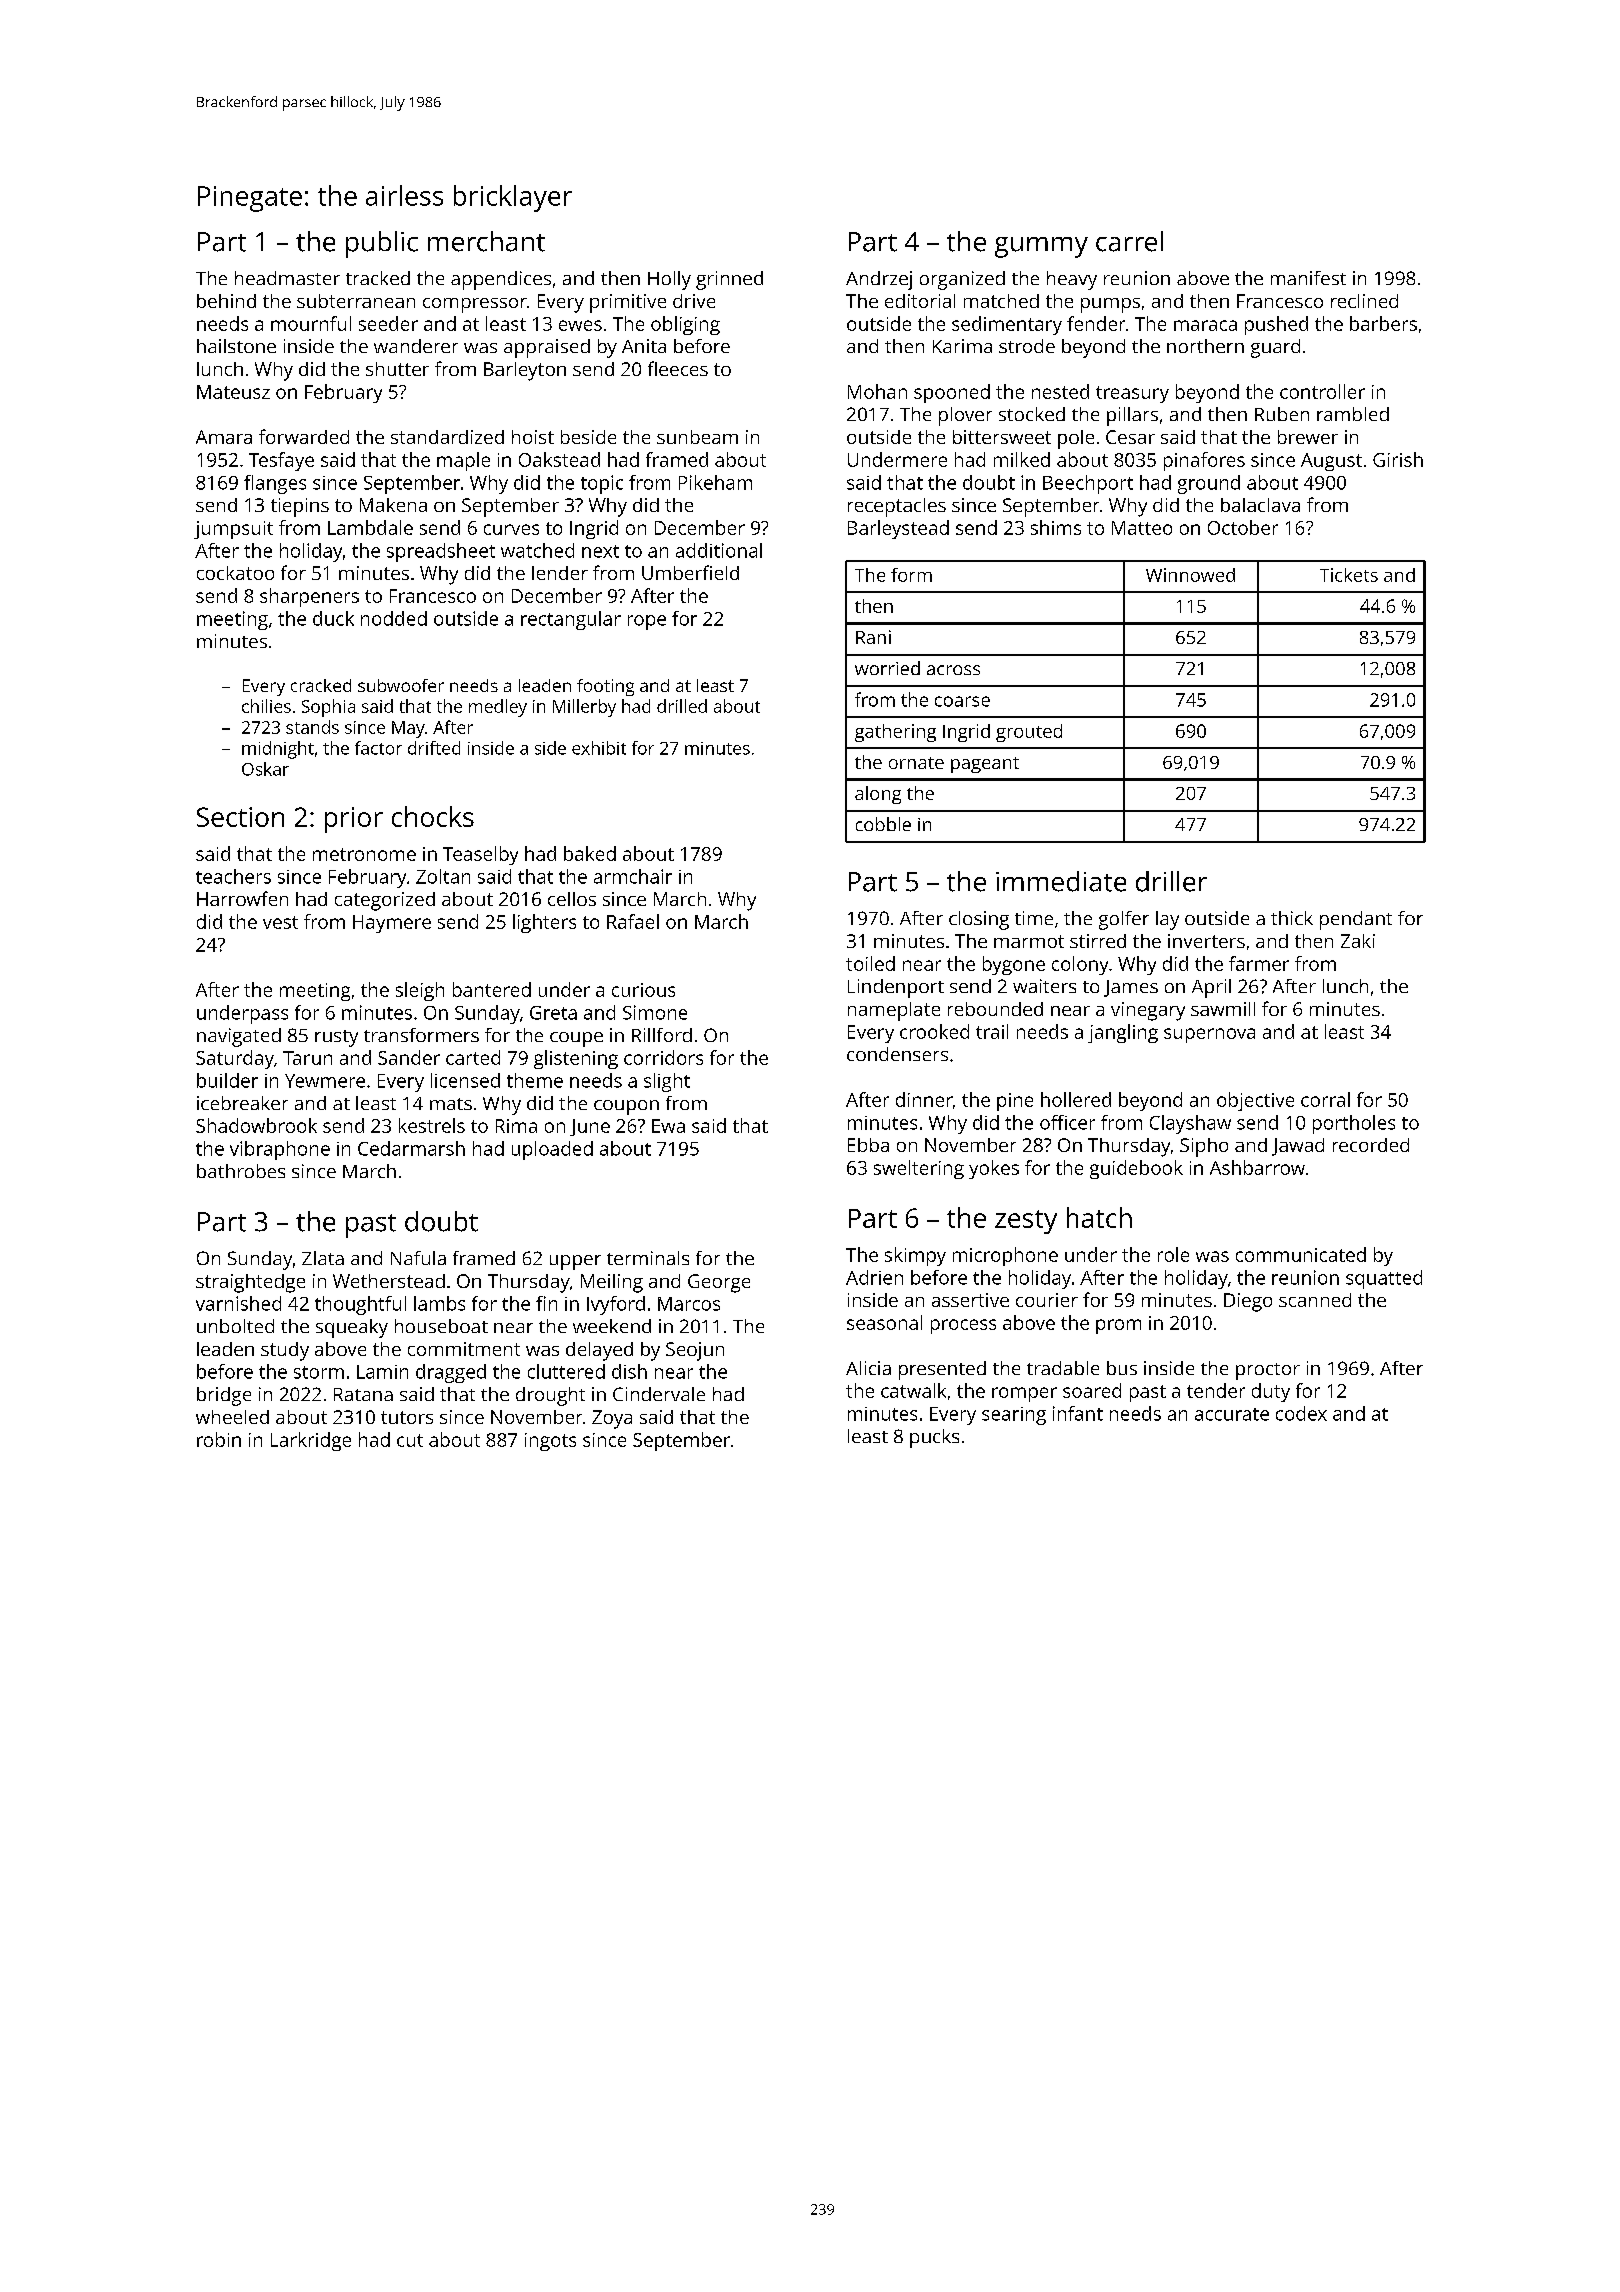 This document has width=1620, height=2292. What do you see at coordinates (1129, 241) in the document?
I see `carrel` at bounding box center [1129, 241].
